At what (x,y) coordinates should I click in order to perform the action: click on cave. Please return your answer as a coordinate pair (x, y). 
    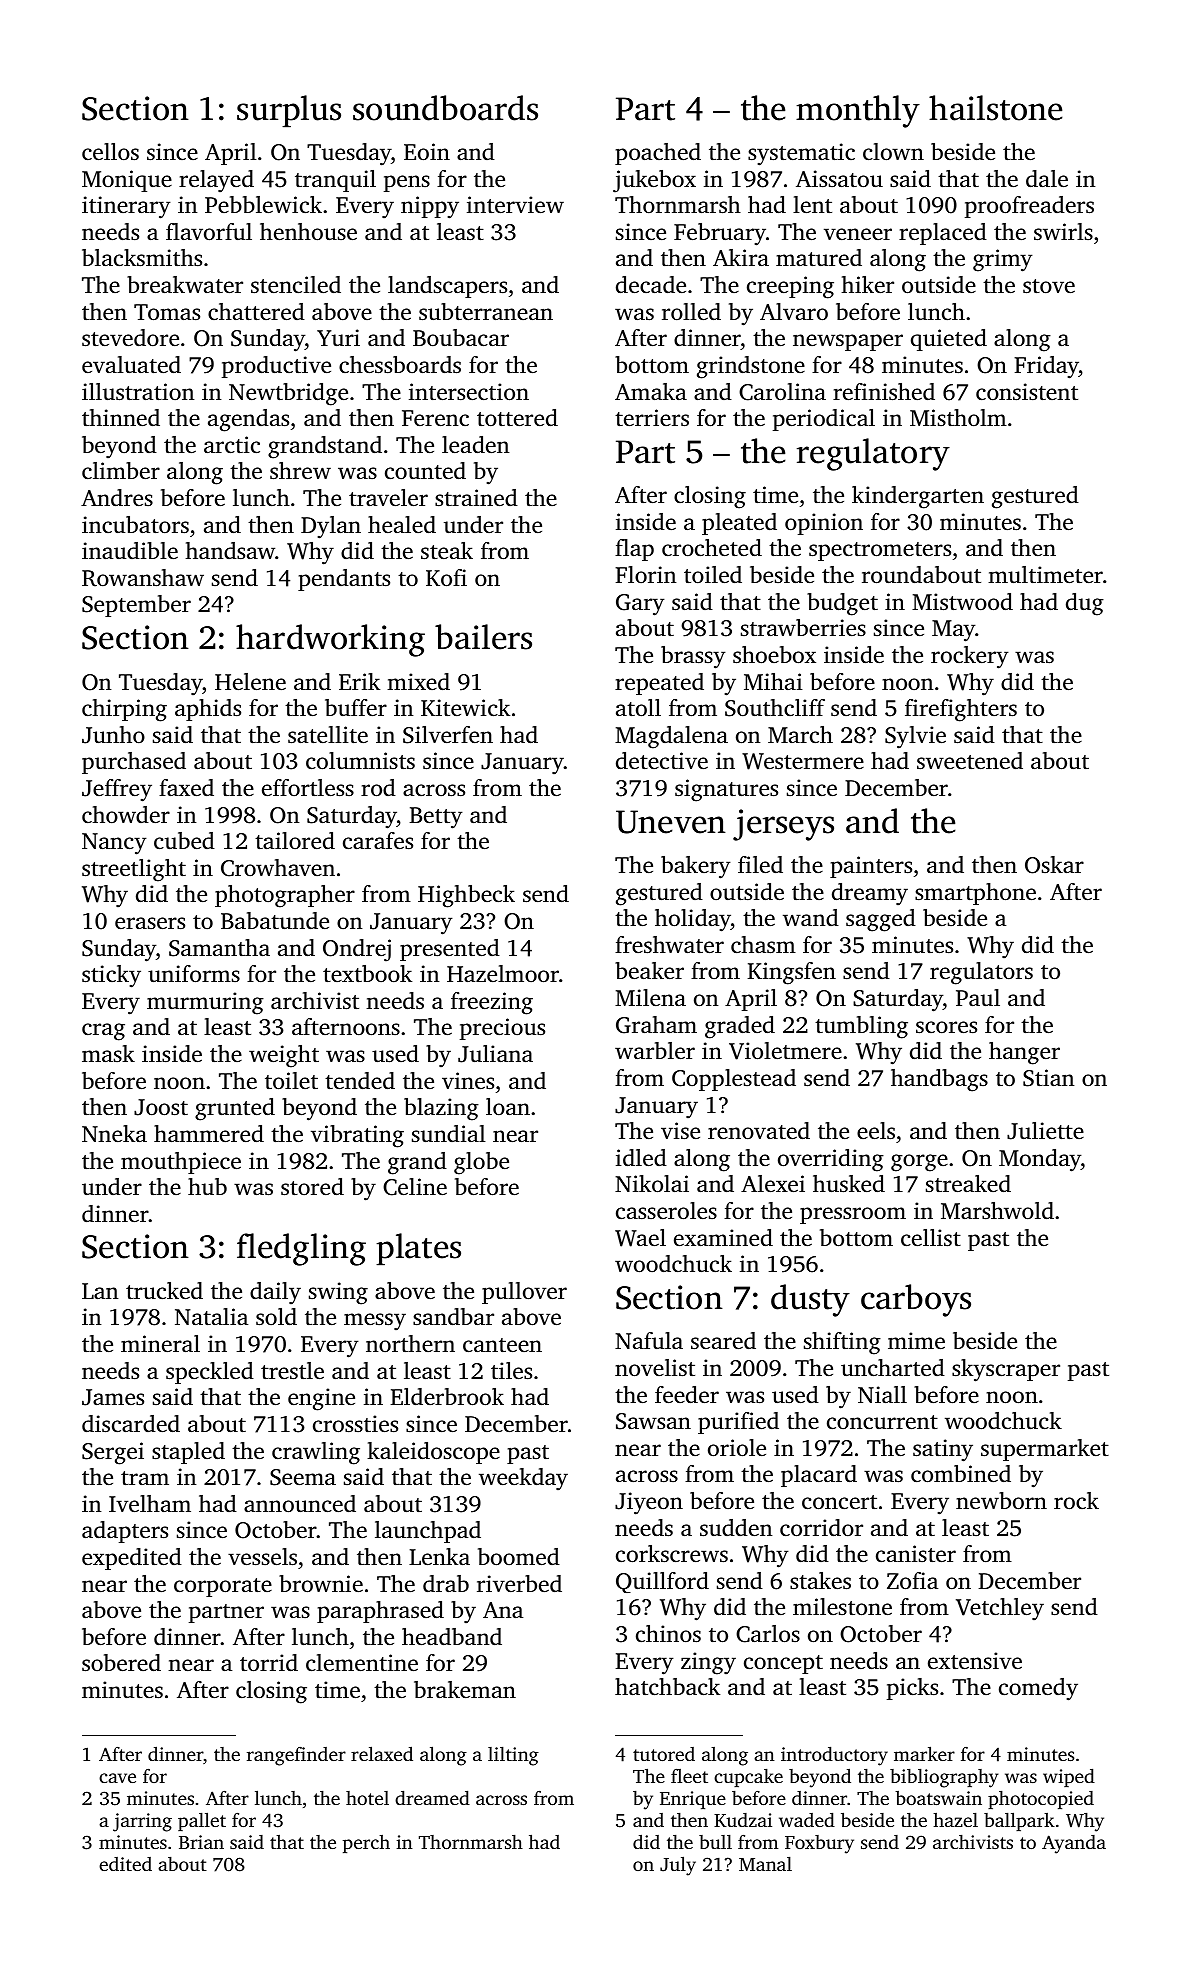
    Looking at the image, I should click on (117, 1778).
